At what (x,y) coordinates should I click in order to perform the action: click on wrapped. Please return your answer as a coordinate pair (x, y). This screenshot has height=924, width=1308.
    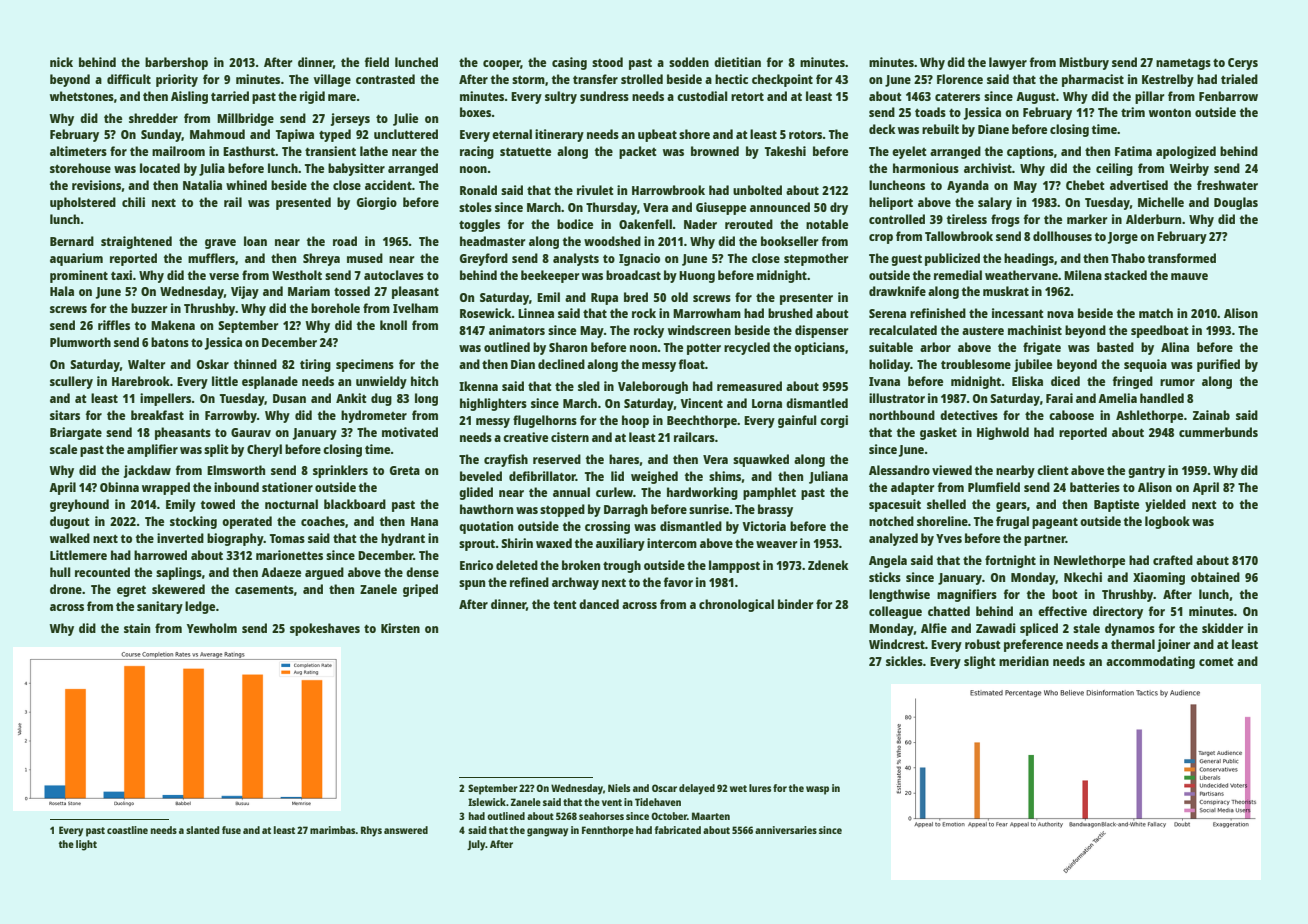
    Looking at the image, I should click on (166, 488).
